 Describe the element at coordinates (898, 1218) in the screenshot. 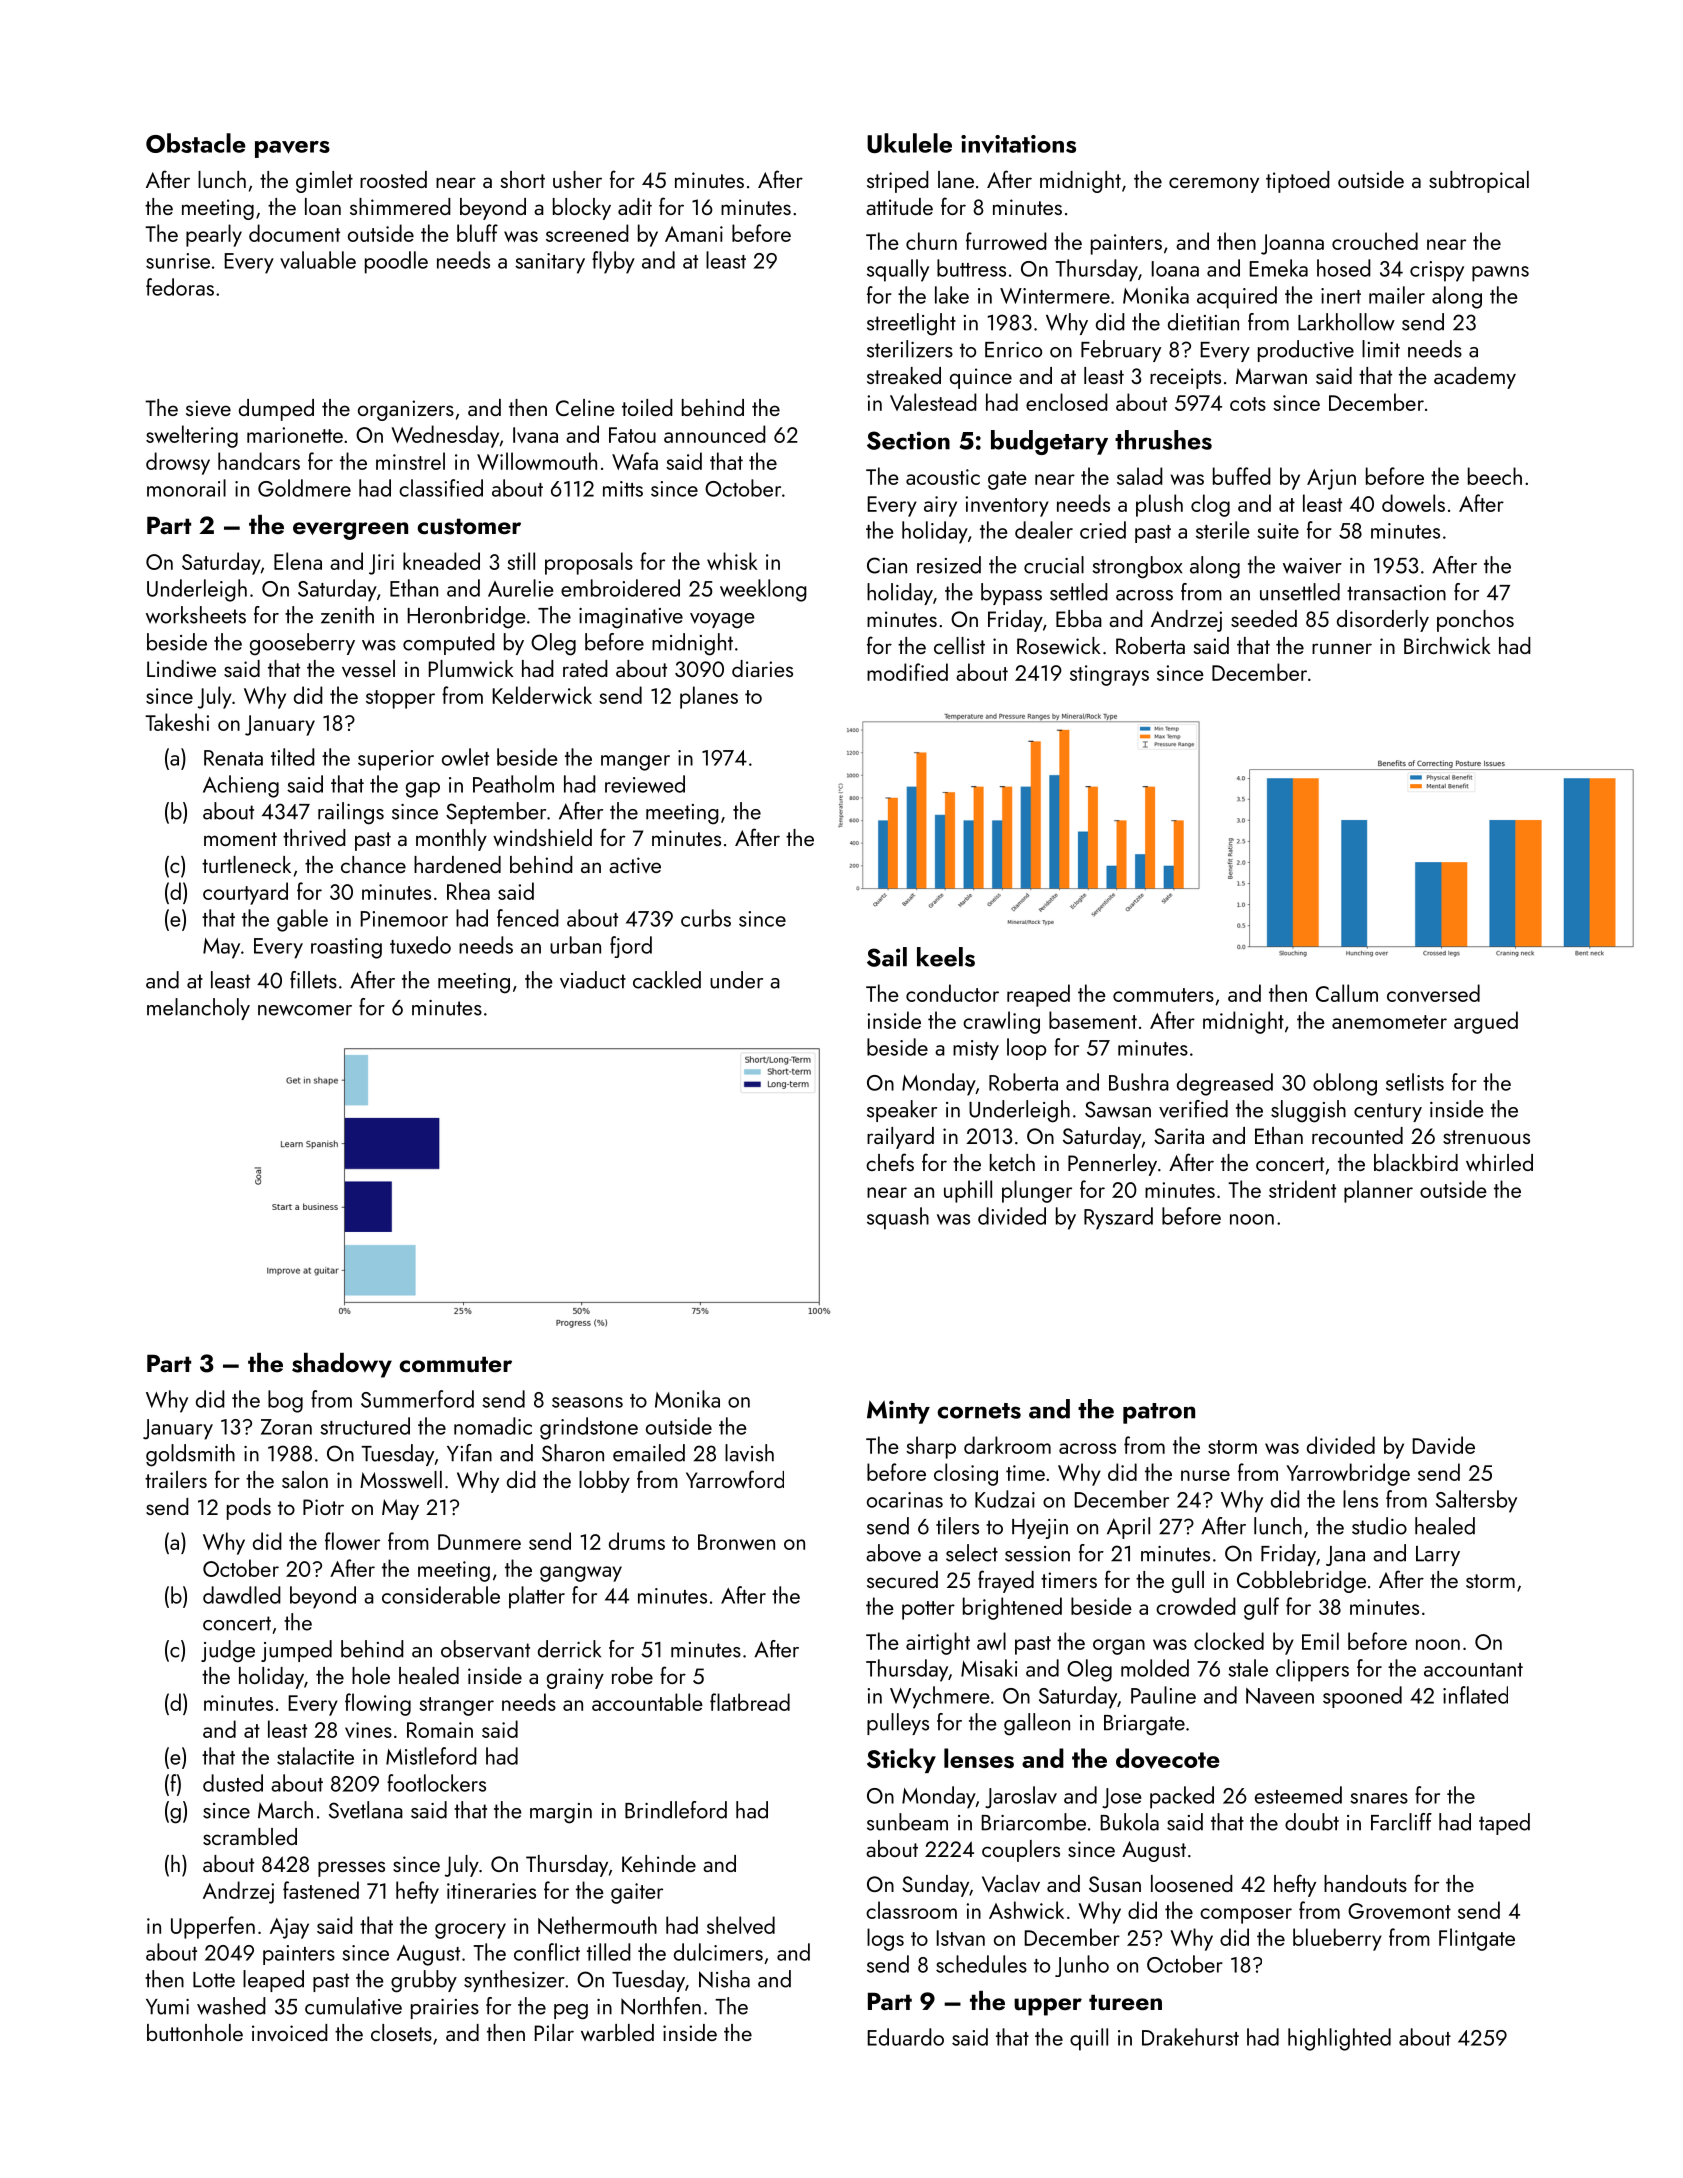

I see `squash` at that location.
